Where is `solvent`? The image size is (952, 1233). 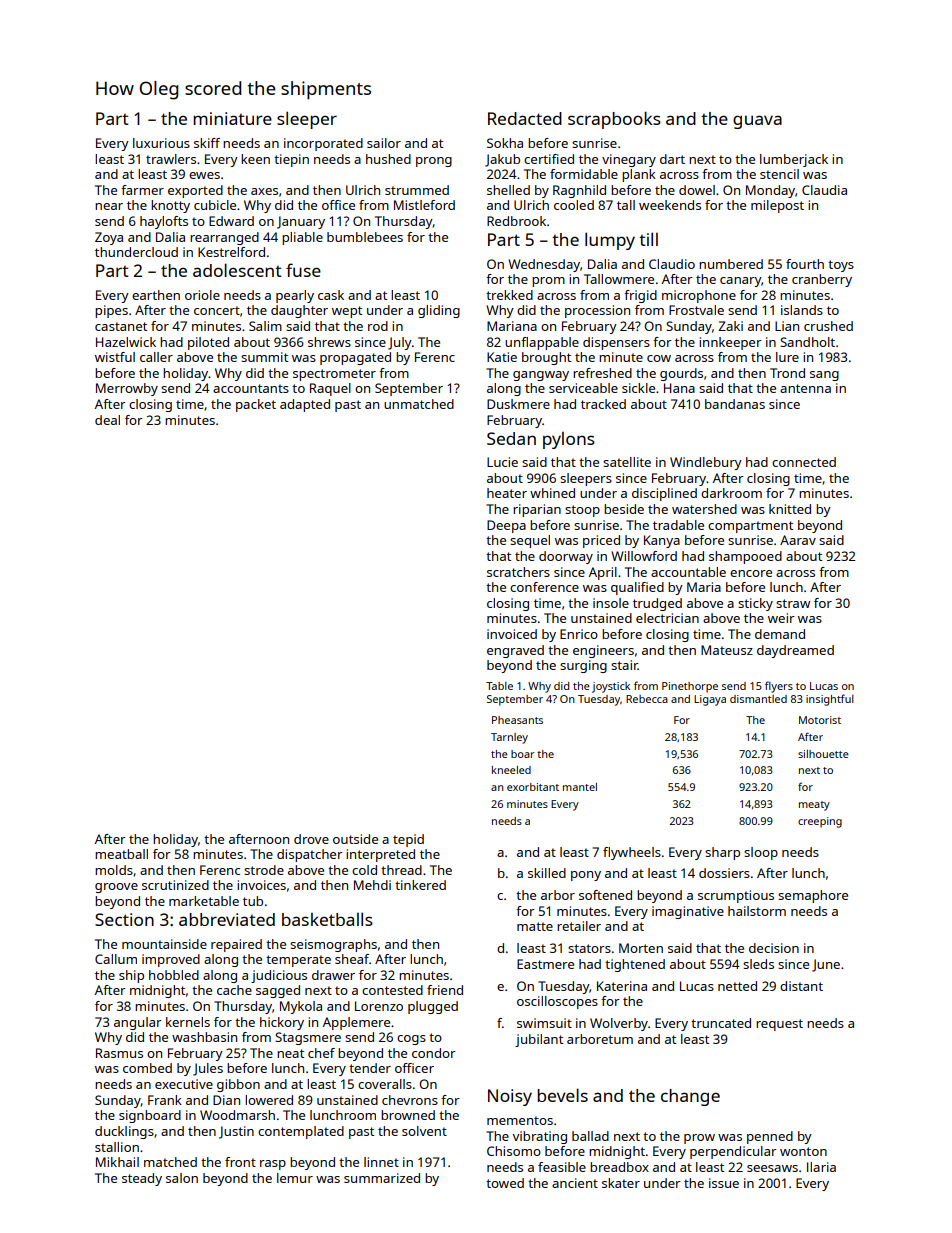
solvent is located at coordinates (424, 1131).
